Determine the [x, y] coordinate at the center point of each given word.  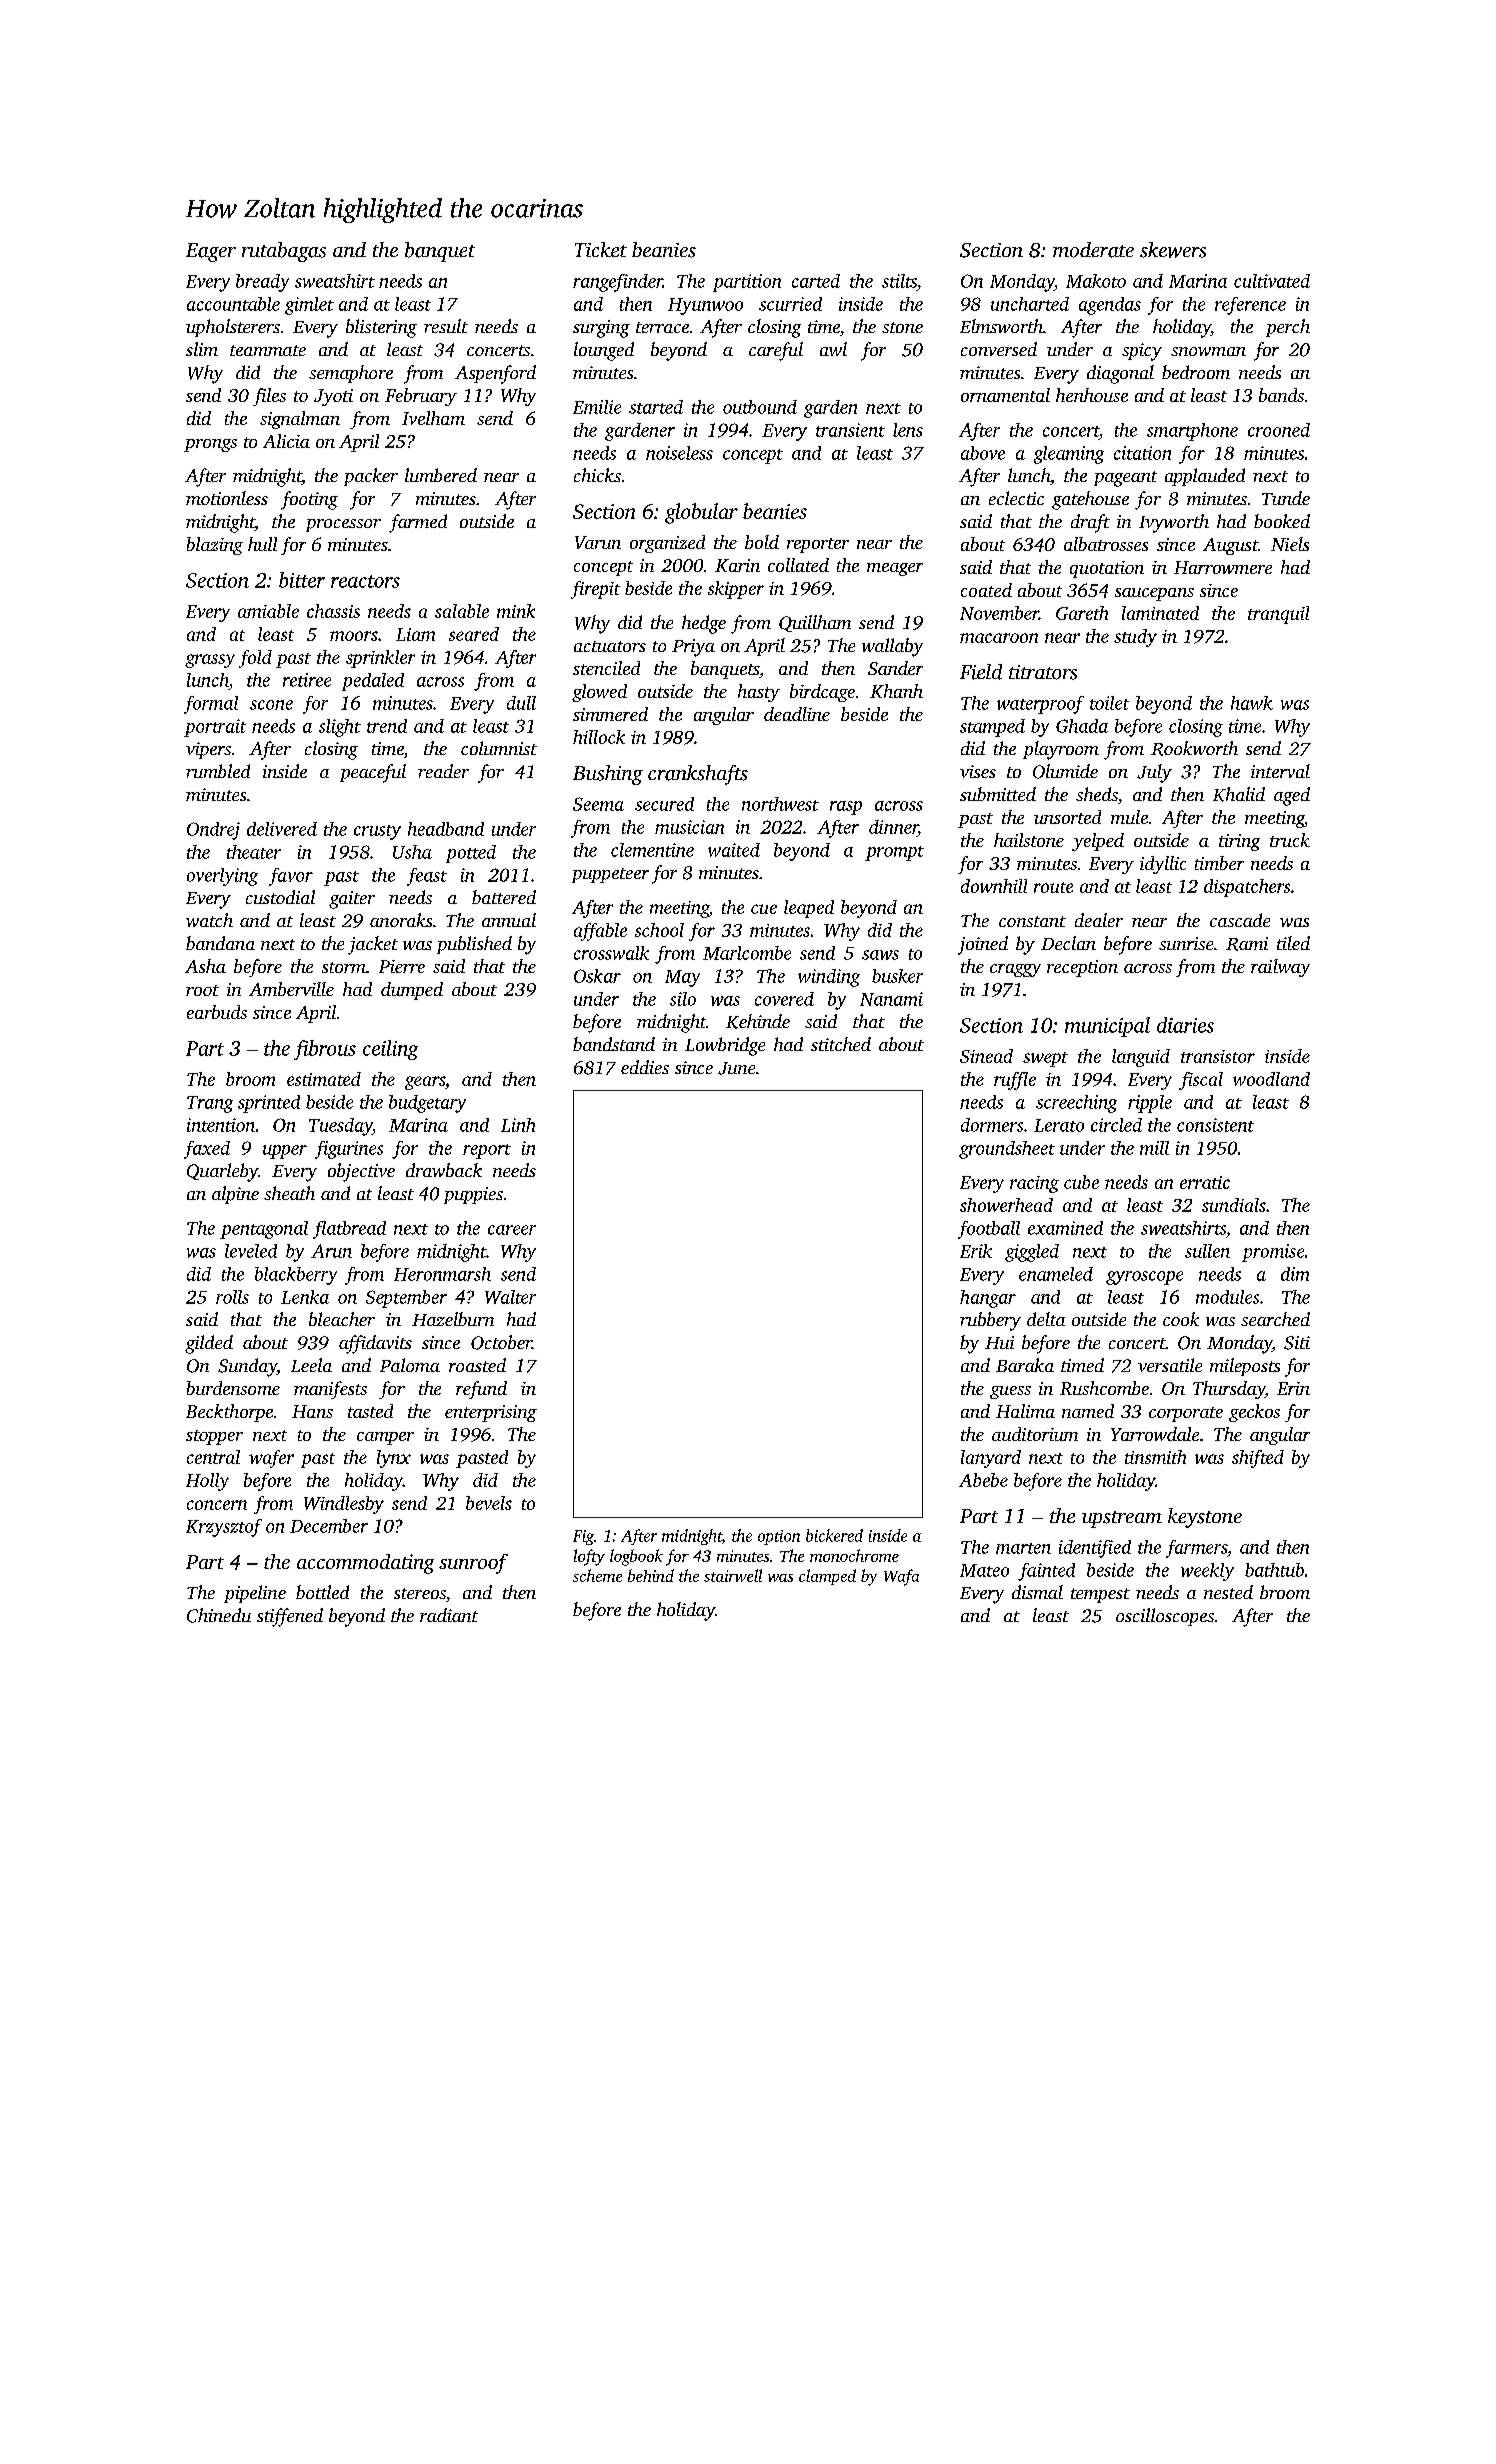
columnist [499, 748]
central [213, 1457]
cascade [1240, 920]
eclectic [1016, 498]
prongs [210, 445]
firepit [595, 590]
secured [664, 804]
